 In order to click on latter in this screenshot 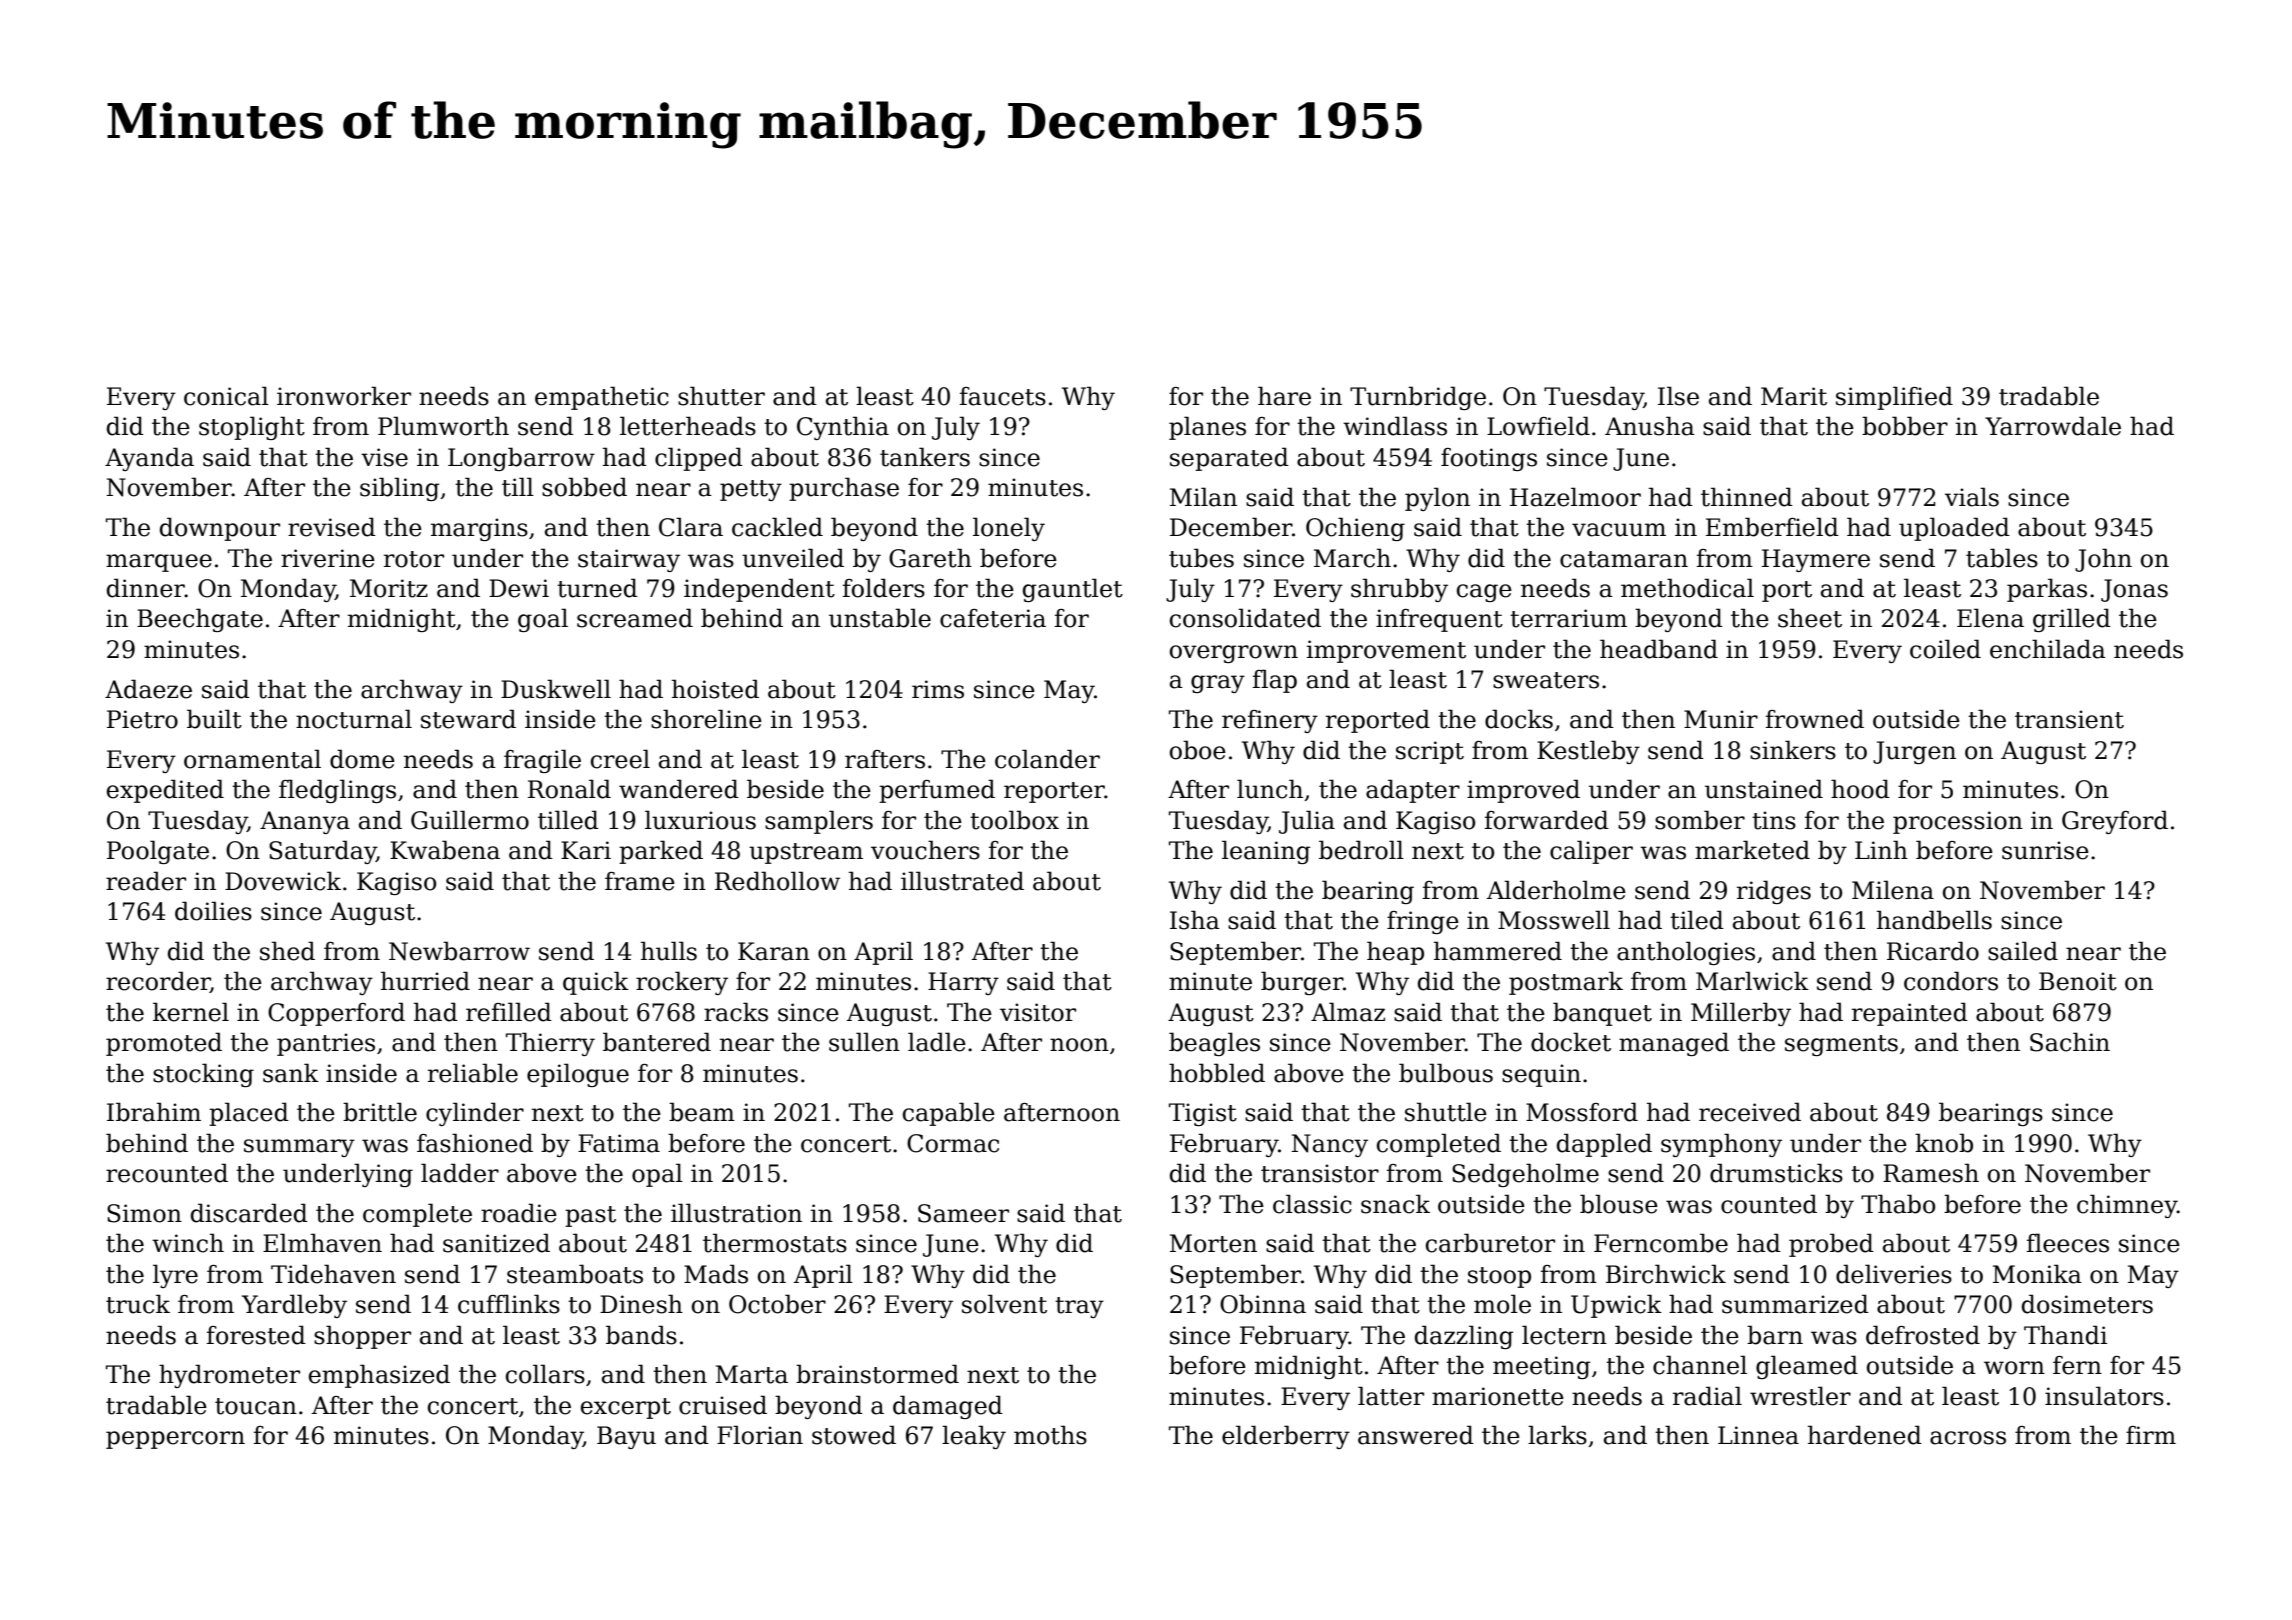, I will do `click(1391, 1396)`.
